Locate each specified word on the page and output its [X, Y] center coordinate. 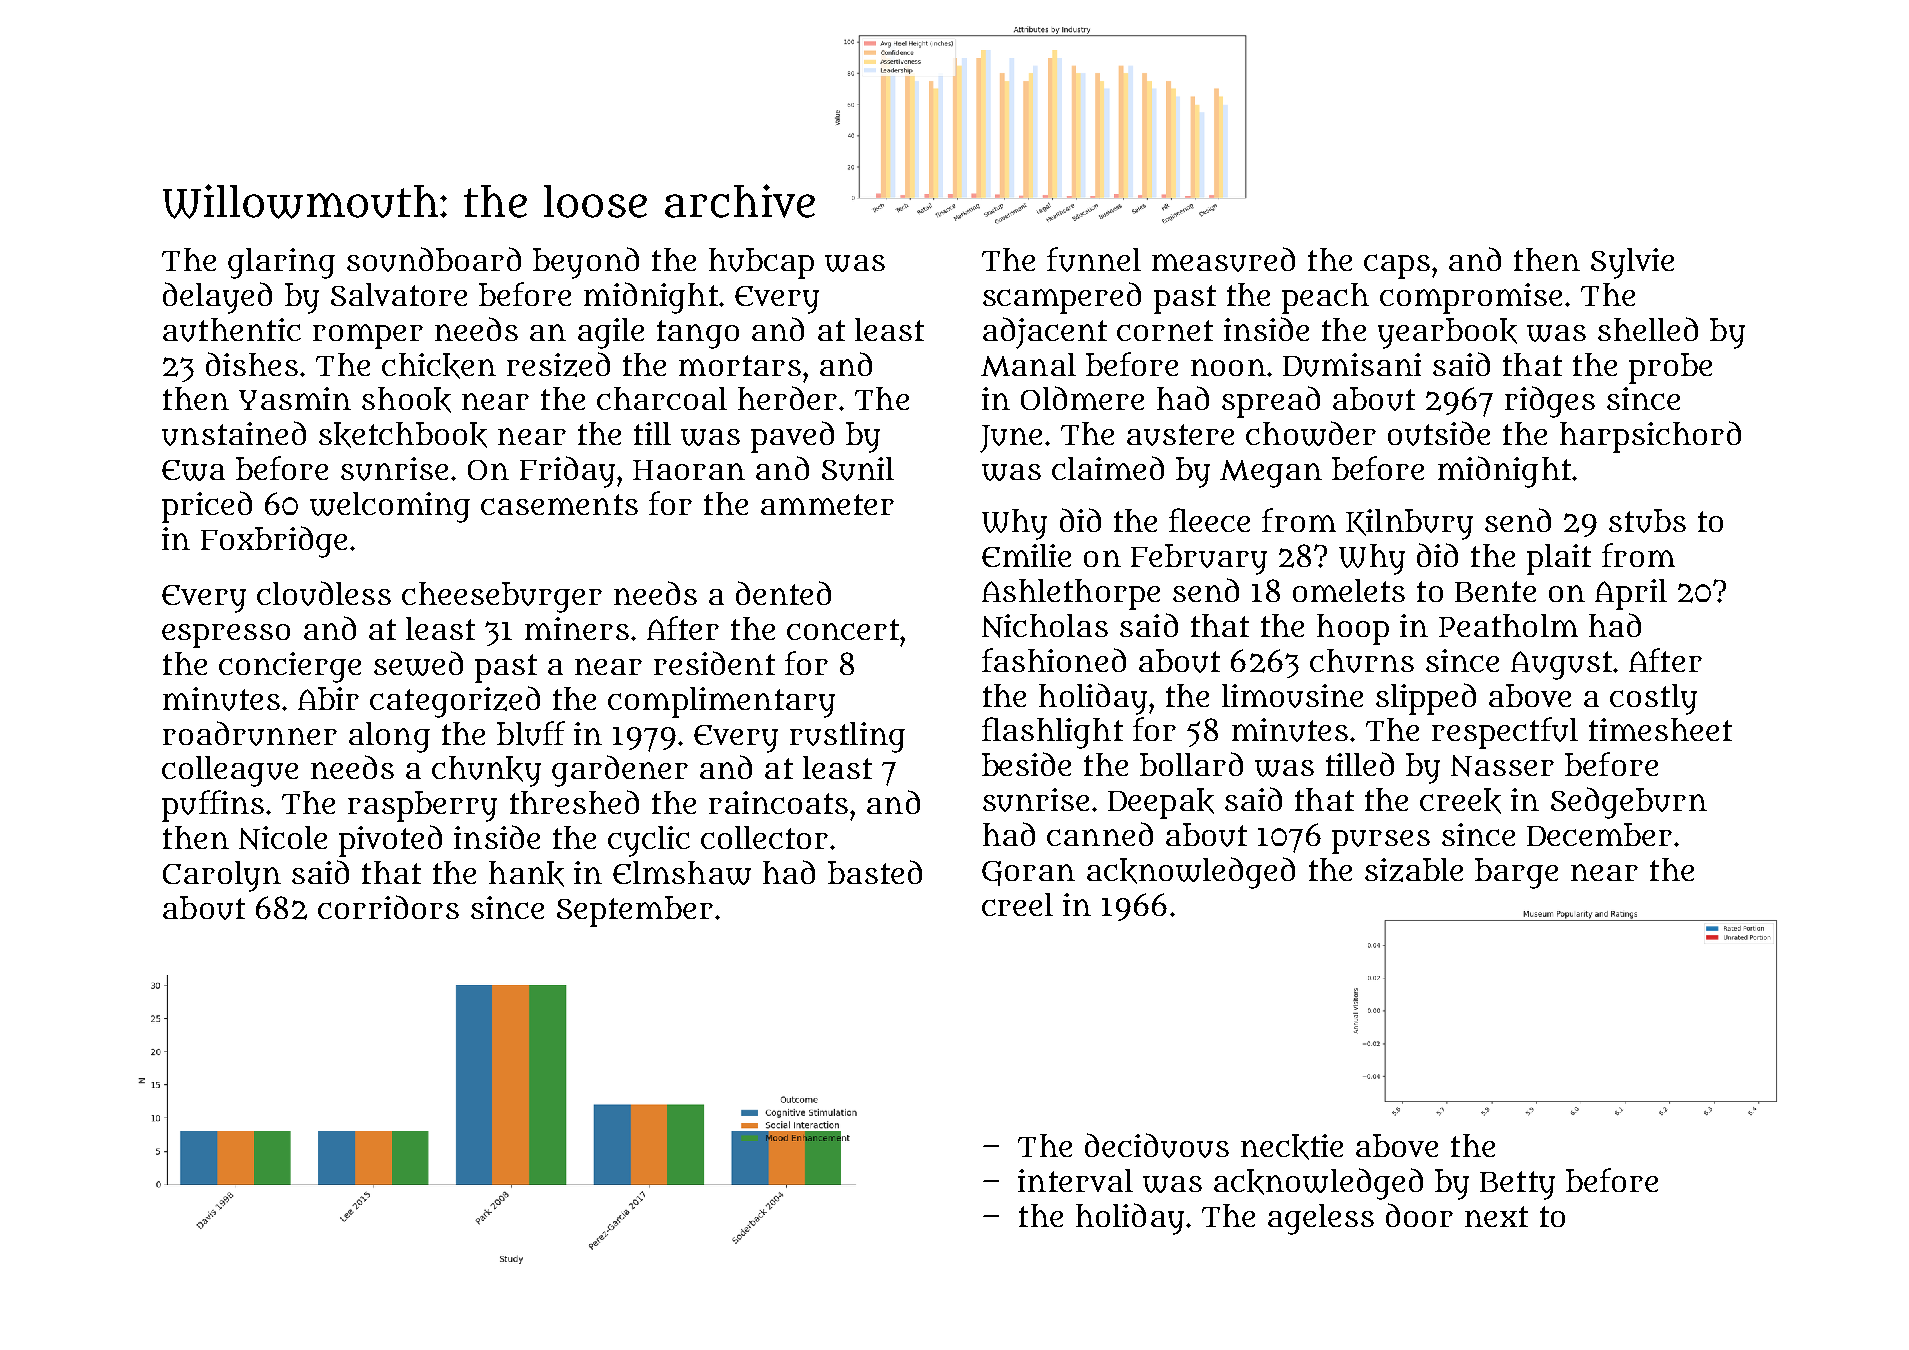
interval [1075, 1180]
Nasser [1502, 766]
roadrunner [250, 733]
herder [787, 398]
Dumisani [1352, 365]
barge [1516, 873]
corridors [388, 907]
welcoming [390, 507]
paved [792, 437]
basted [875, 872]
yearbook [1447, 333]
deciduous [1157, 1145]
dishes [252, 364]
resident [714, 663]
